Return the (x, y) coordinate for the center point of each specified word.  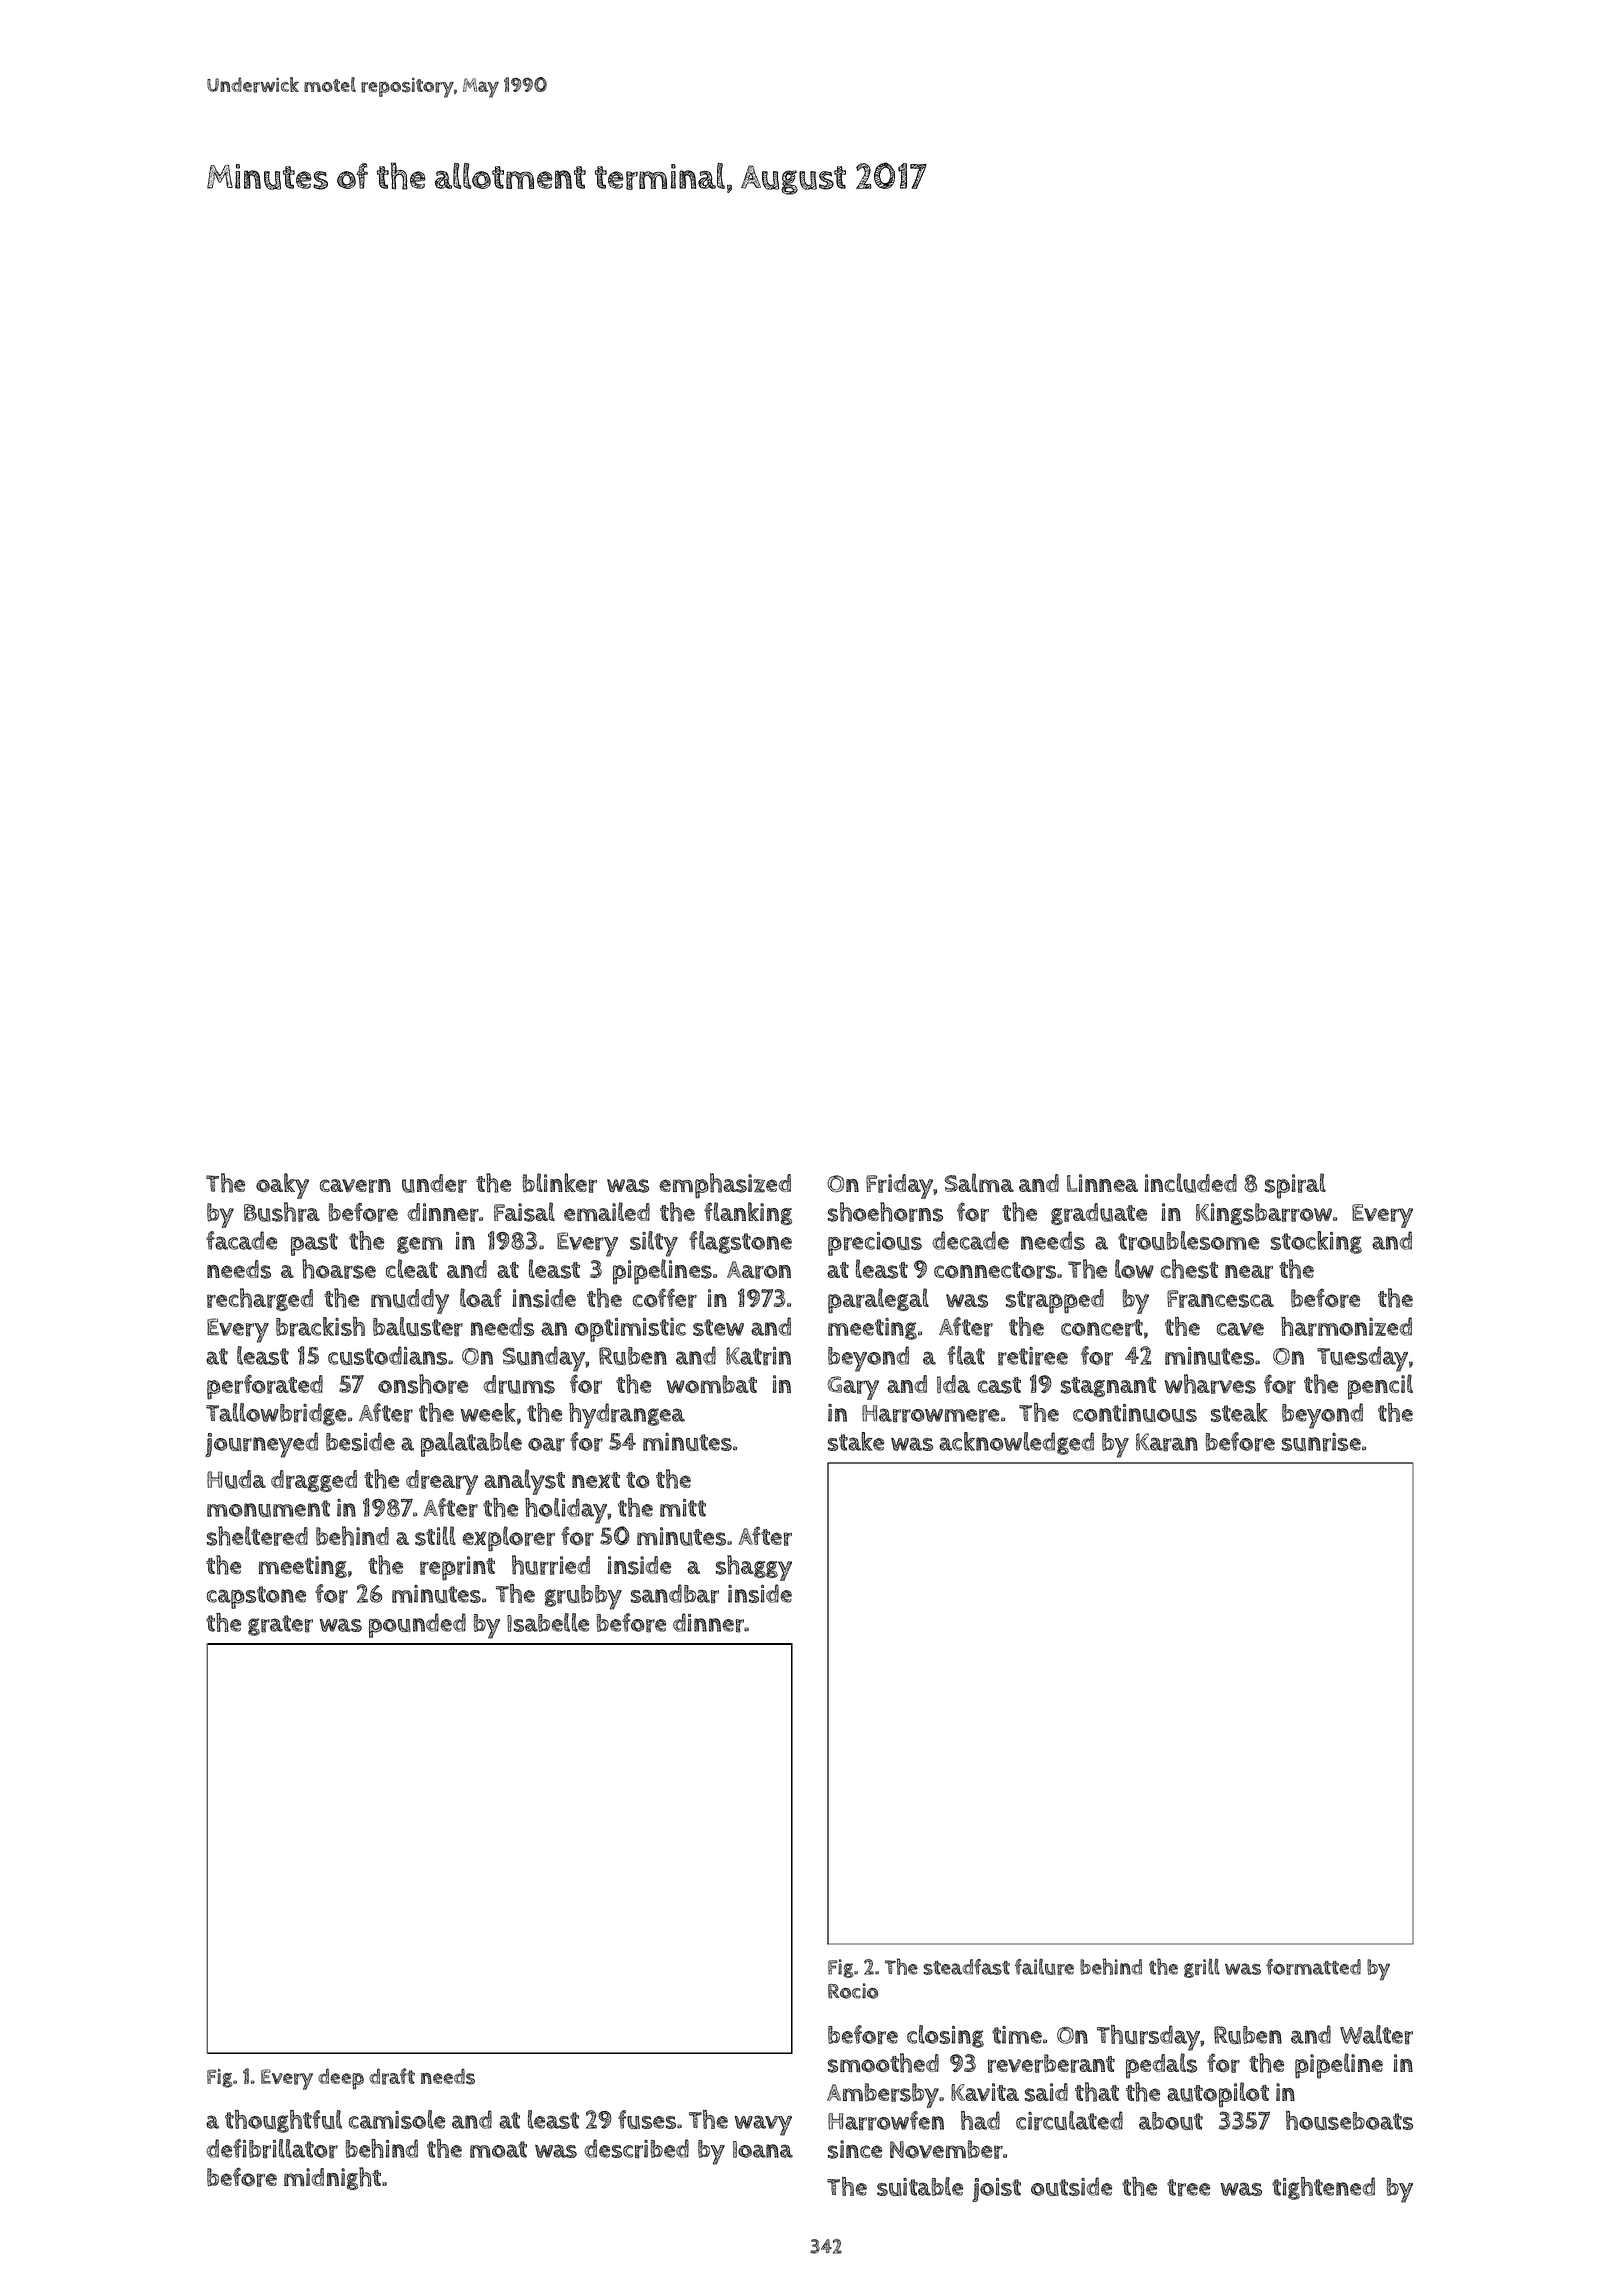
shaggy (754, 1568)
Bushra (282, 1212)
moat (498, 2149)
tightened (1323, 2188)
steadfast (966, 1967)
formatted (1313, 1967)
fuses (647, 2119)
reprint (457, 1568)
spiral (1295, 1186)
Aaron (759, 1270)
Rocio (853, 1991)
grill (1202, 1968)
